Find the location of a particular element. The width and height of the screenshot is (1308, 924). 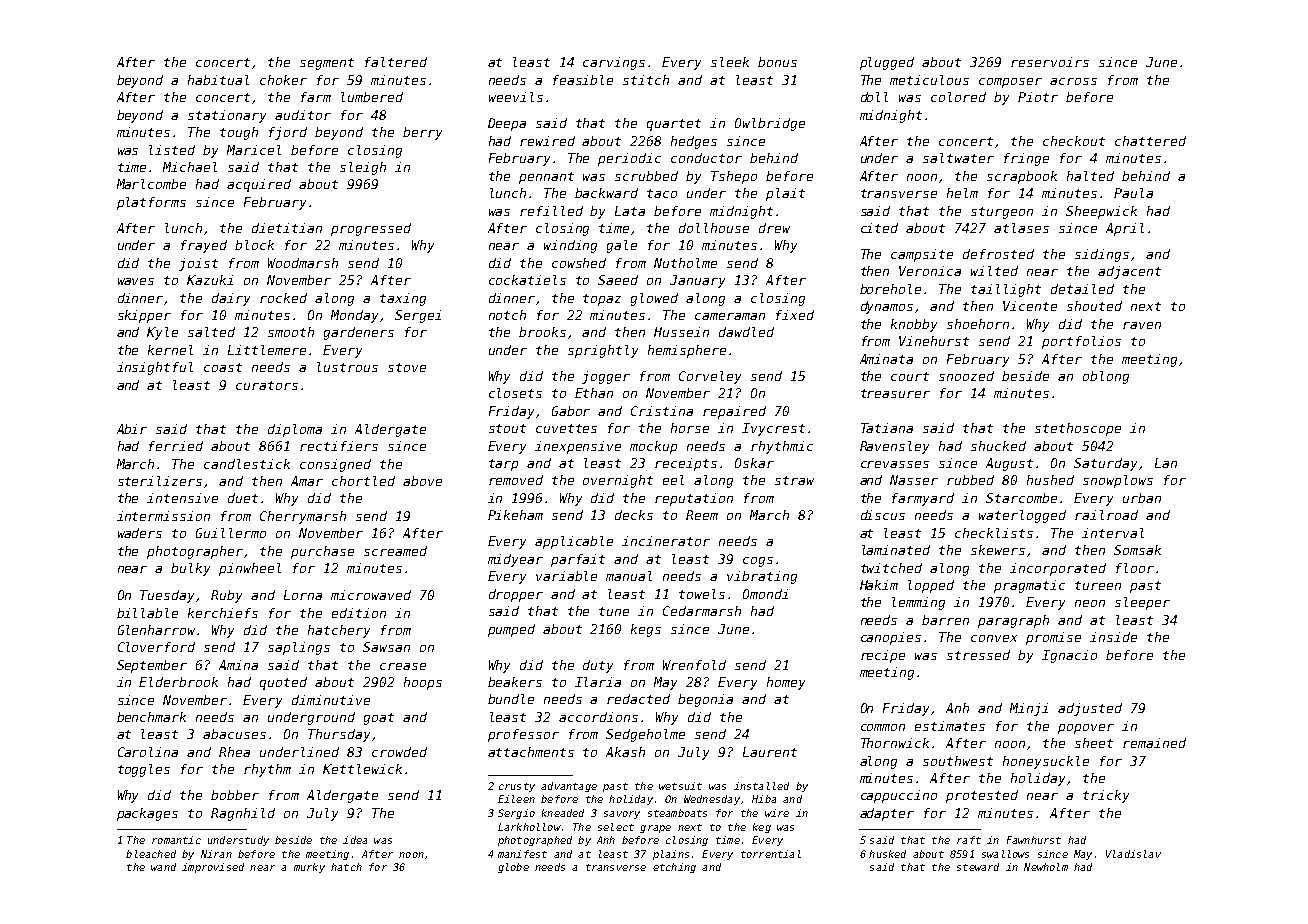

reservoirs is located at coordinates (1050, 62).
